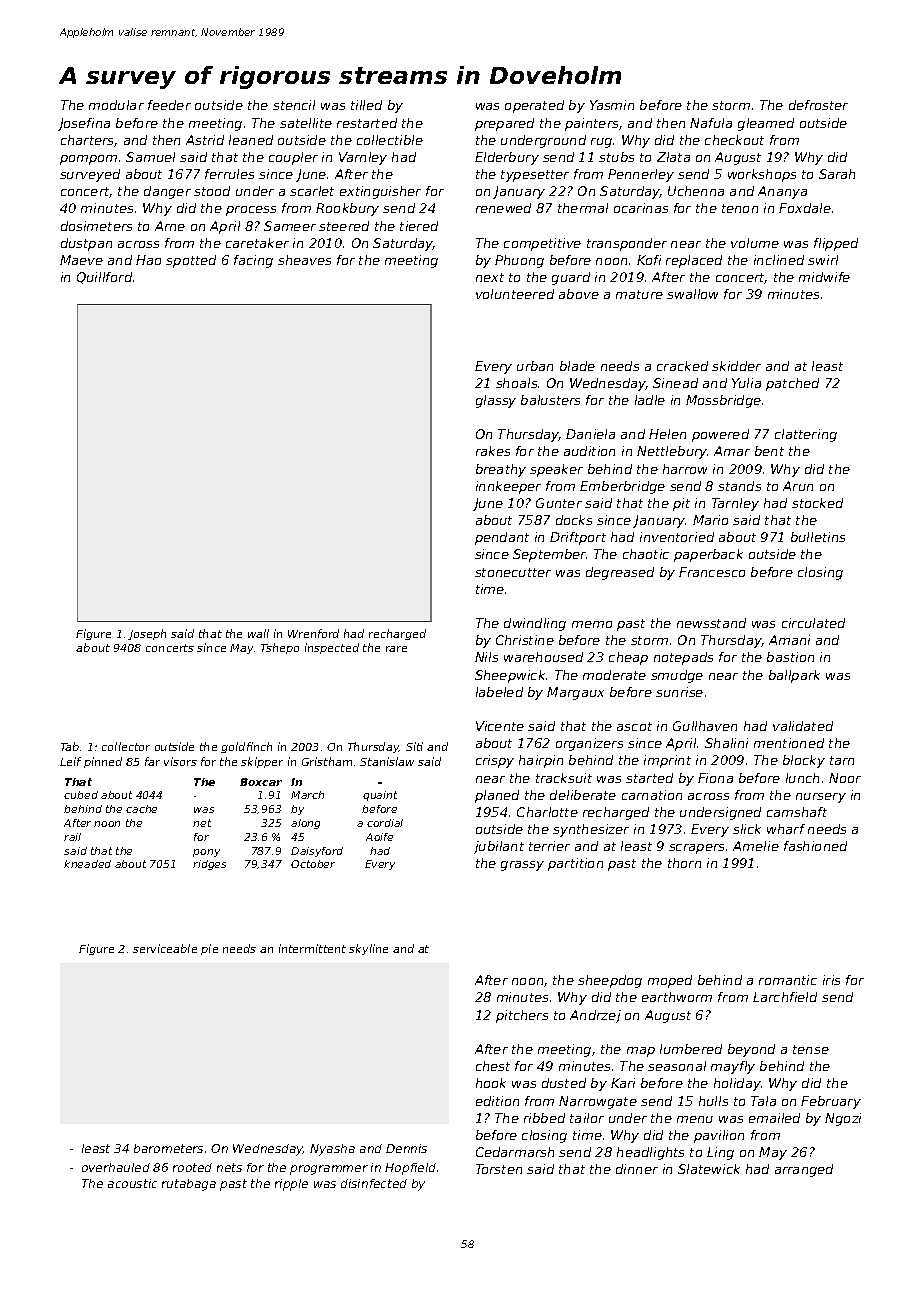 Image resolution: width=924 pixels, height=1308 pixels. What do you see at coordinates (824, 277) in the screenshot?
I see `midwife` at bounding box center [824, 277].
